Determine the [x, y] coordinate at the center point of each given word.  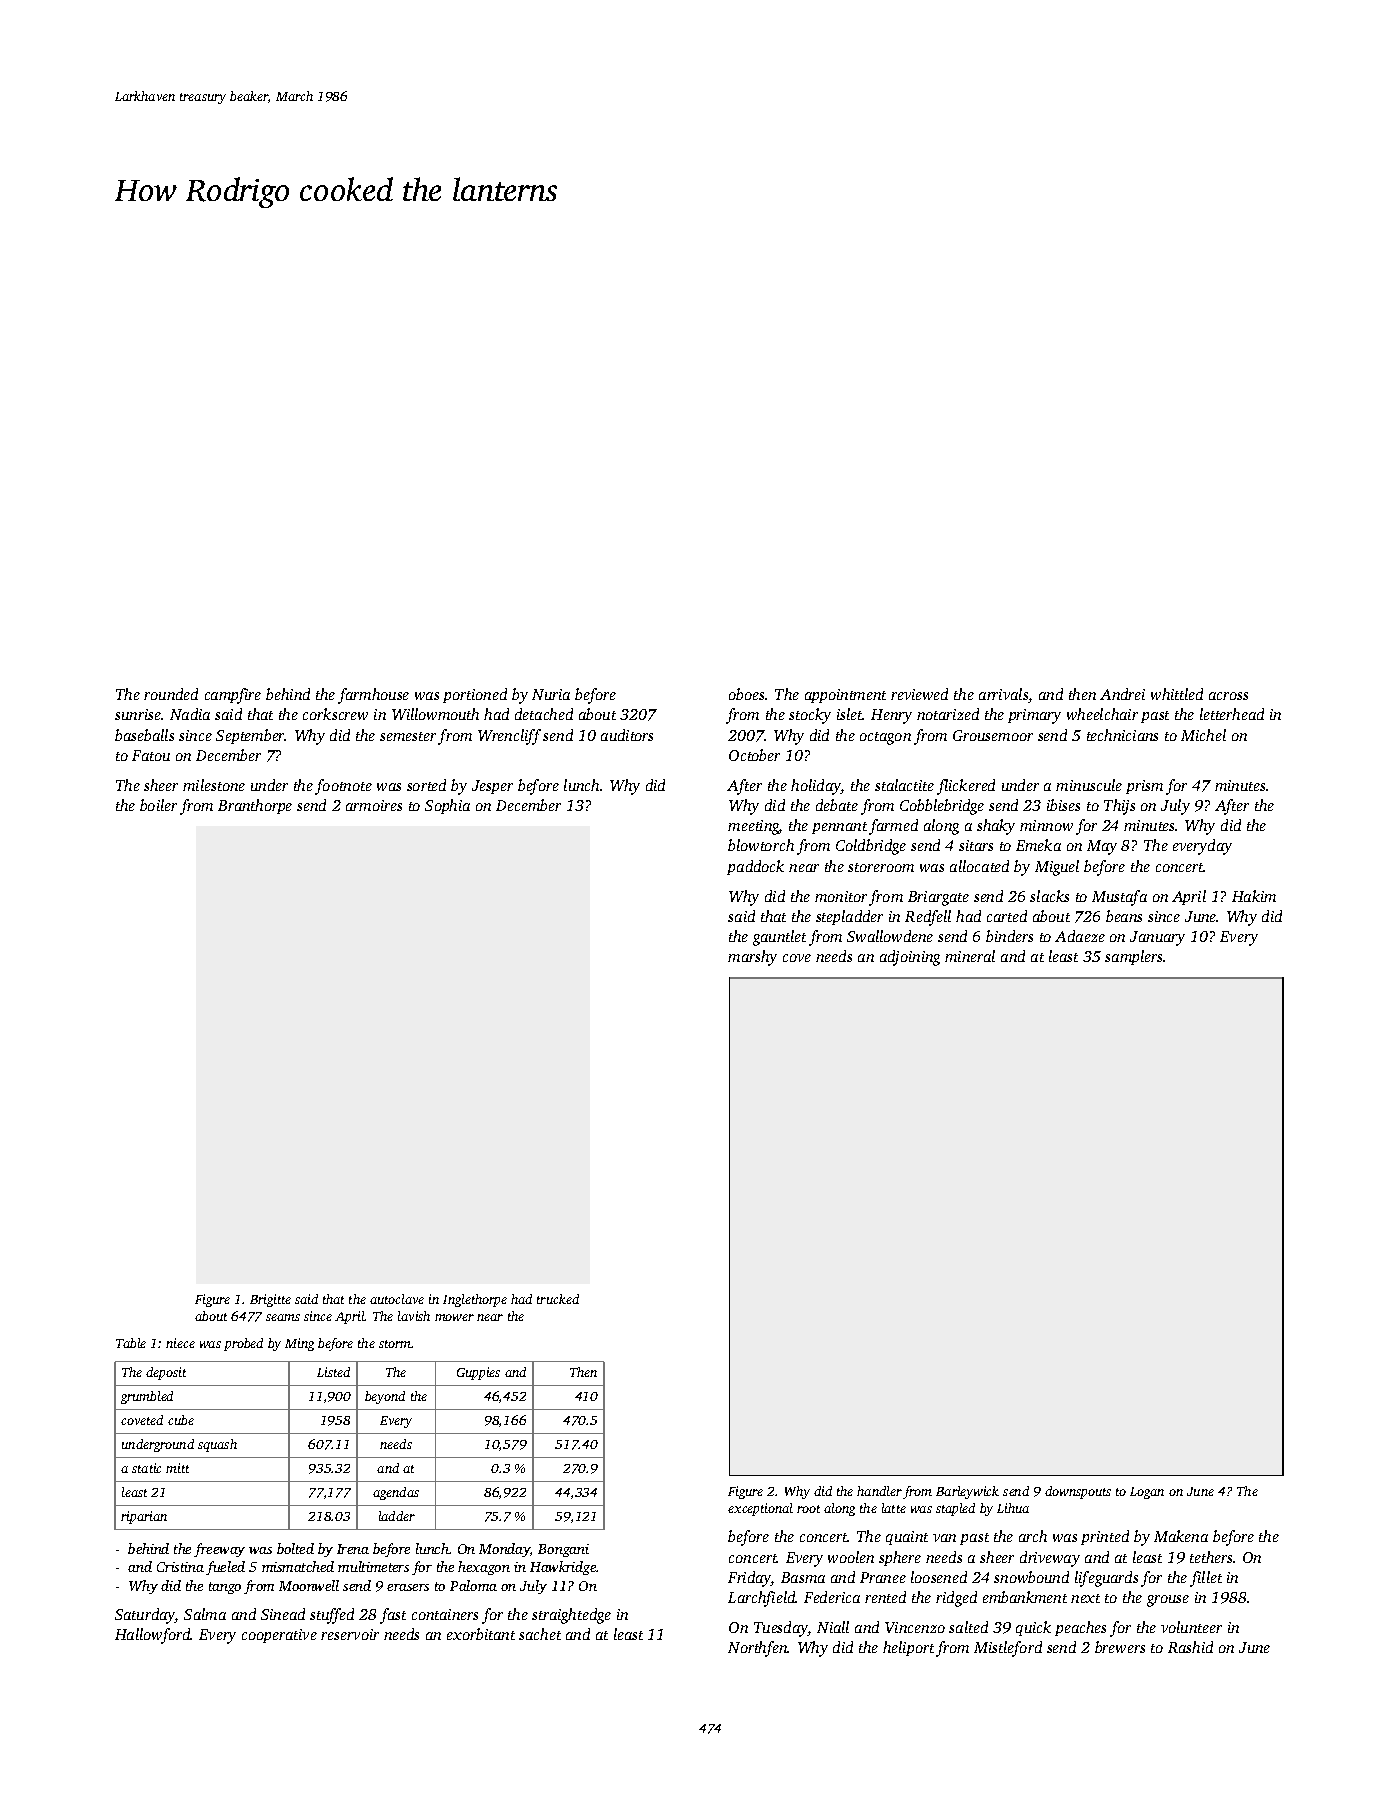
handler [879, 1491]
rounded [171, 694]
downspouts [1078, 1492]
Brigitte [270, 1300]
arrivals [1003, 694]
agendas [396, 1493]
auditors [627, 735]
